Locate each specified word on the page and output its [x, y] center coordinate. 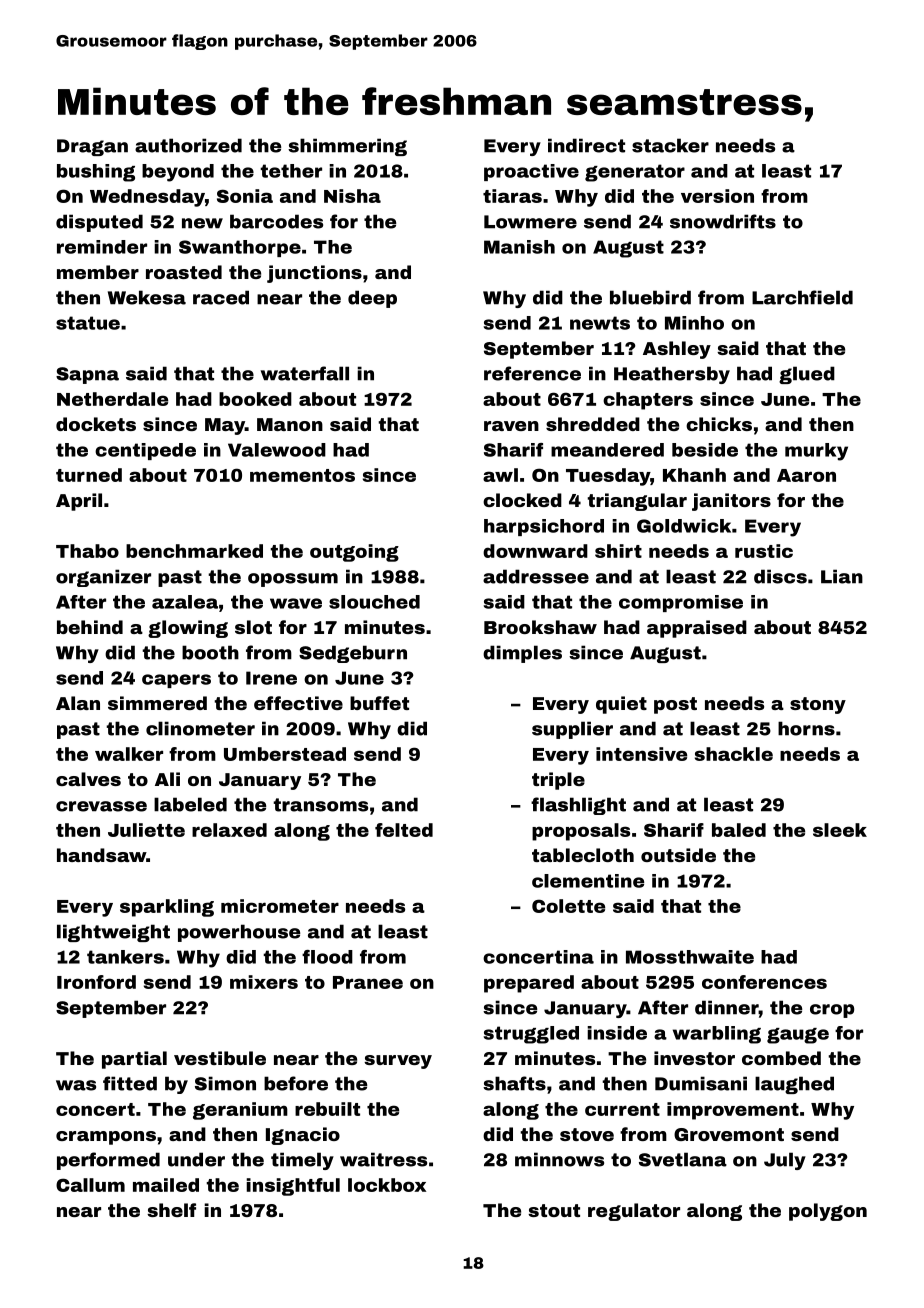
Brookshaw [540, 627]
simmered [157, 703]
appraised [697, 629]
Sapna [87, 375]
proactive [531, 172]
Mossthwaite [690, 957]
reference [532, 373]
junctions [314, 274]
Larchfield [802, 297]
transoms [320, 805]
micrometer [280, 906]
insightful [293, 1187]
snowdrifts [723, 221]
